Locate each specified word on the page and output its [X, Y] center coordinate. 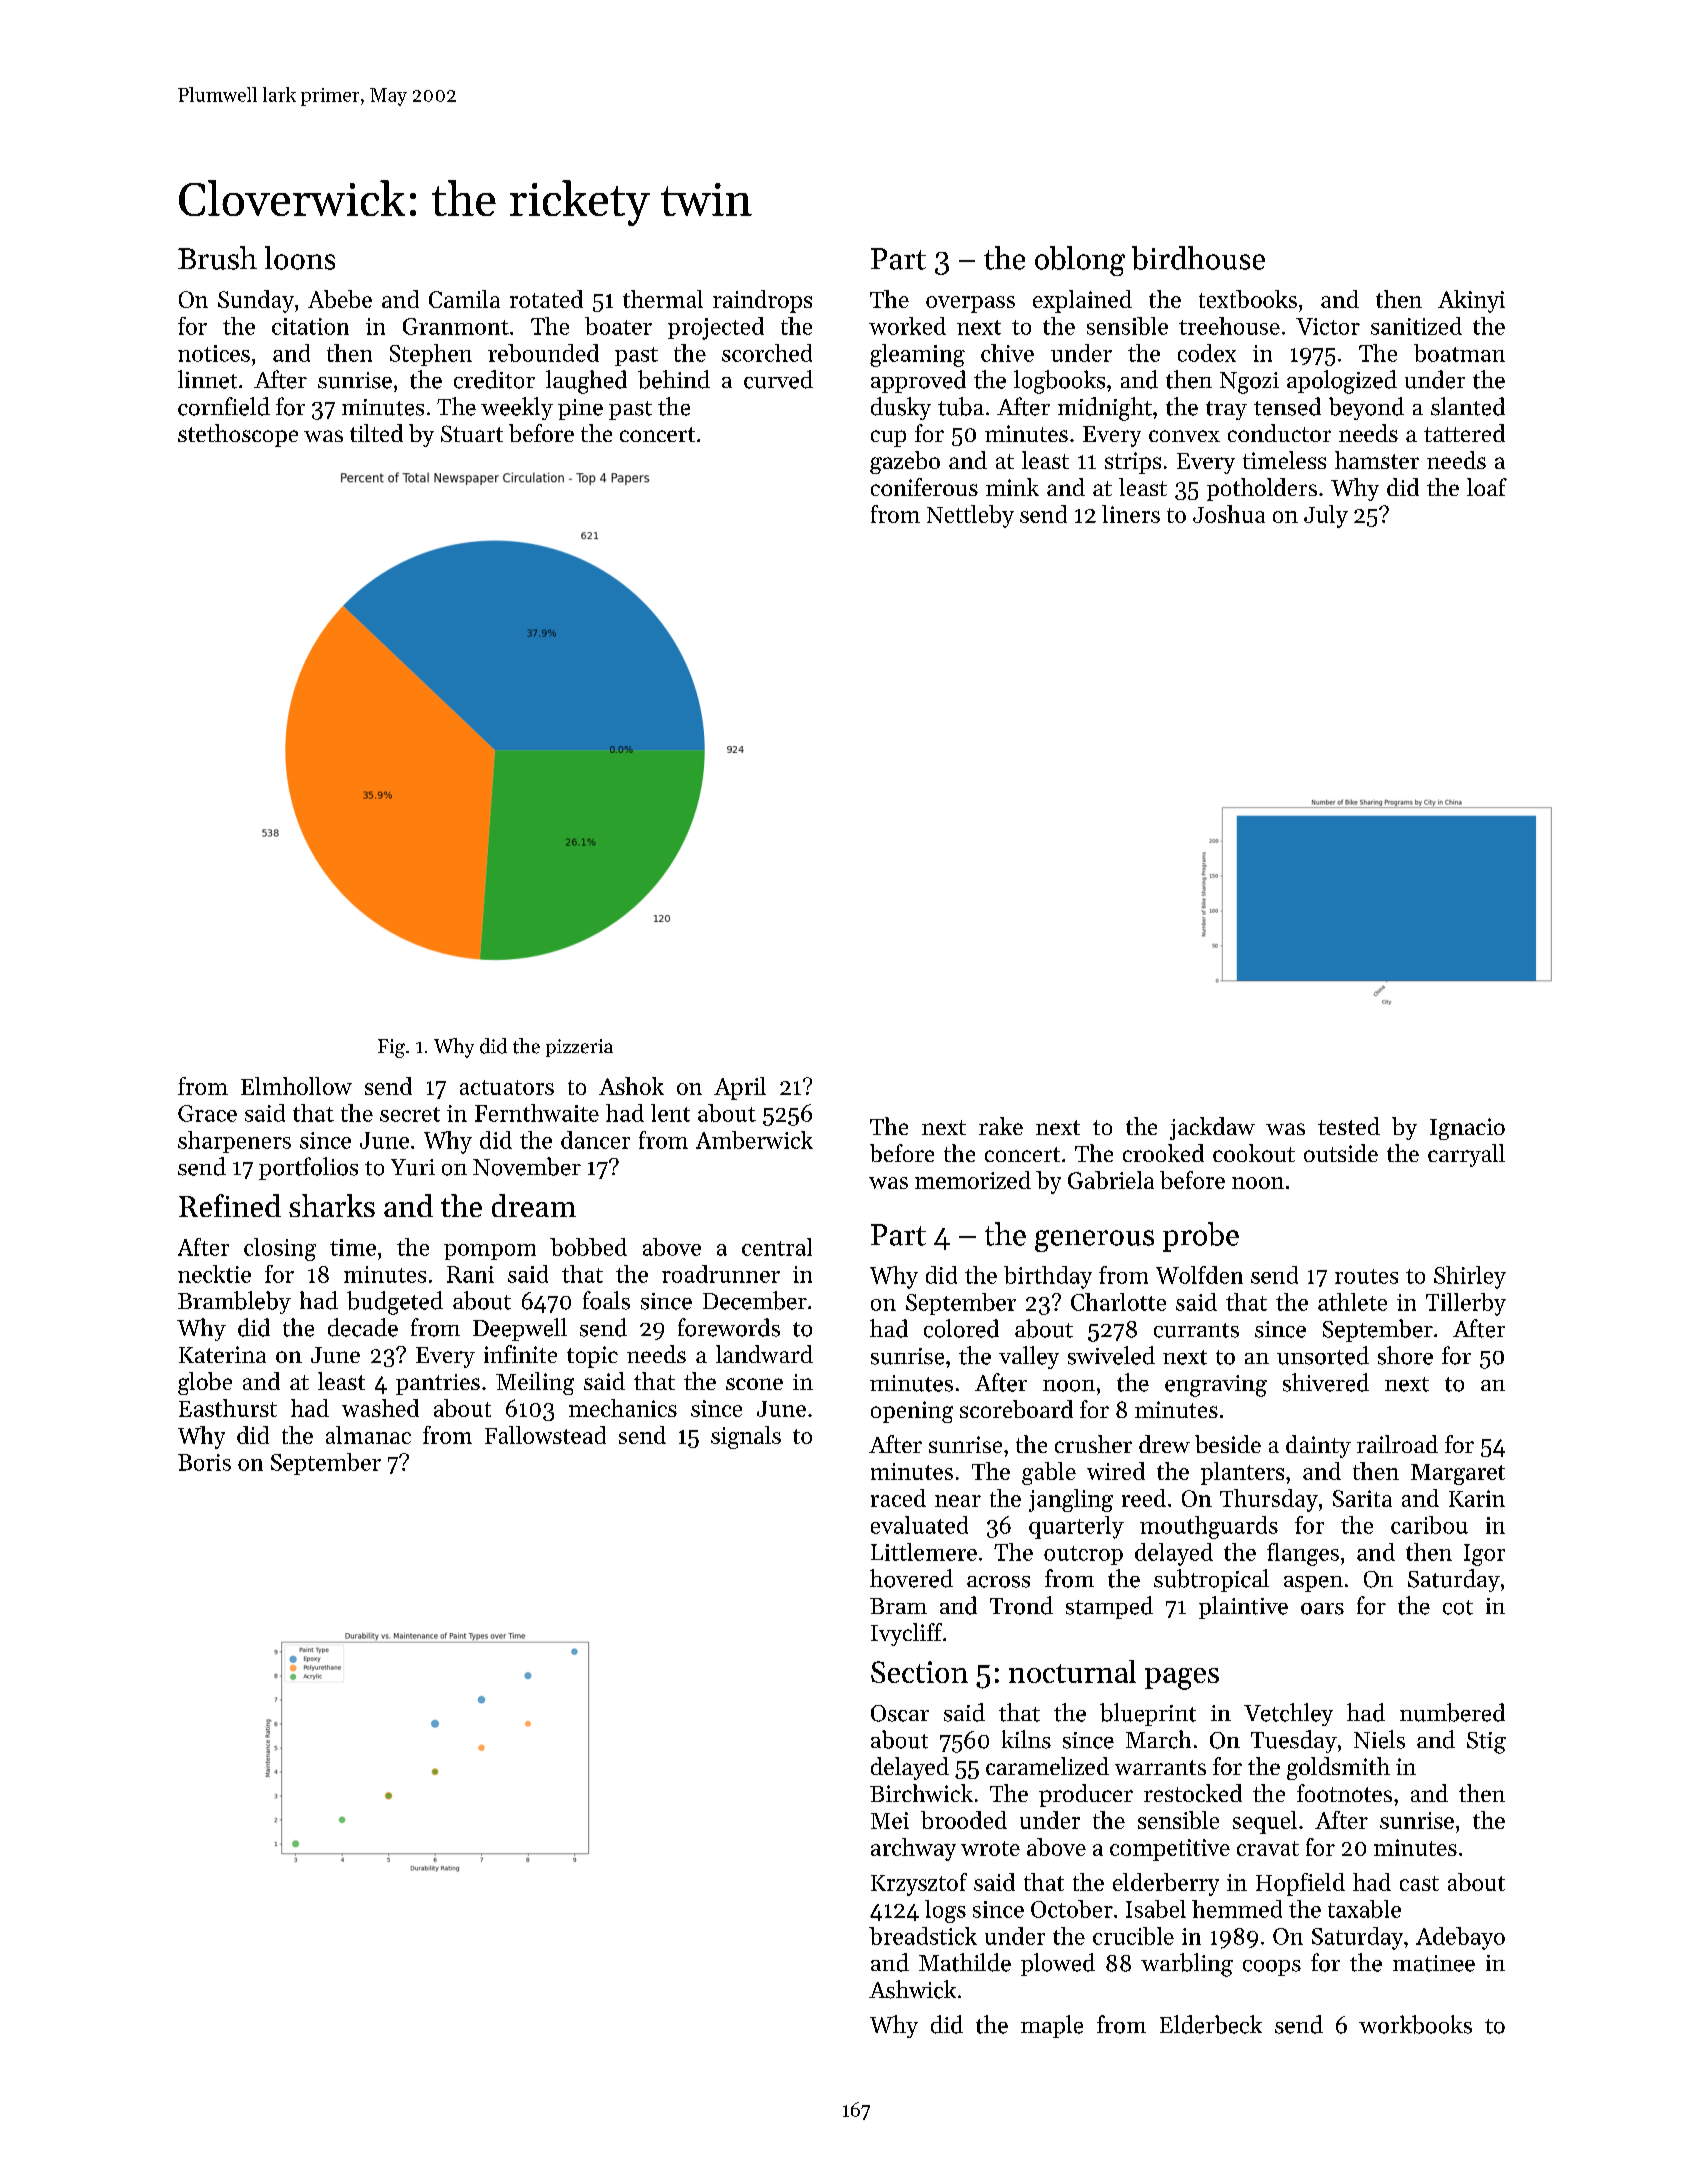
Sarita [1362, 1498]
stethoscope [238, 435]
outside [1341, 1153]
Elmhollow [296, 1086]
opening [912, 1412]
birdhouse [1198, 258]
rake [1001, 1126]
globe [205, 1383]
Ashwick [912, 1989]
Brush [217, 258]
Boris [204, 1462]
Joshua [1229, 514]
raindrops [762, 301]
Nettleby [970, 516]
